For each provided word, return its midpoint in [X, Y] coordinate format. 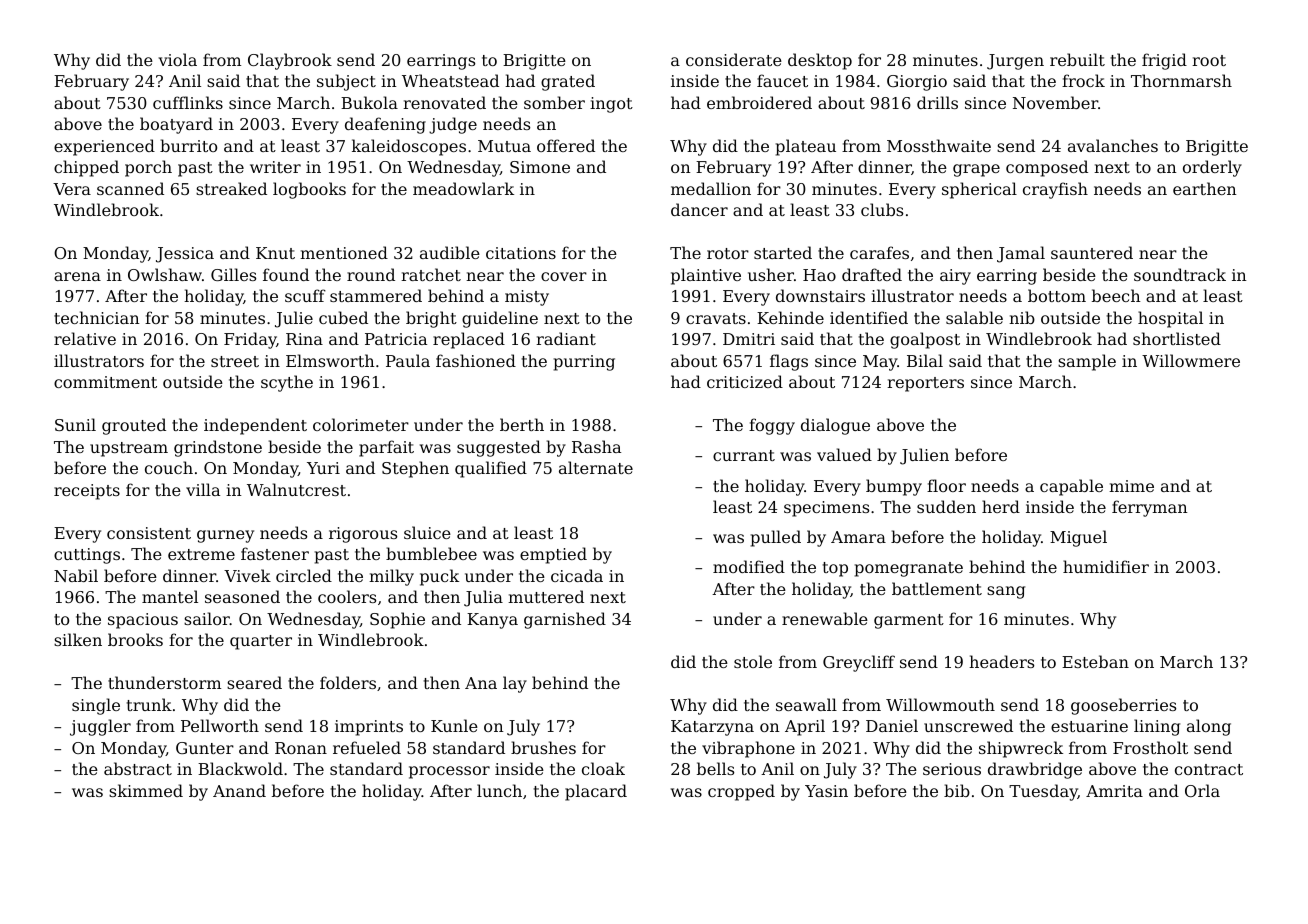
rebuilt [1077, 59]
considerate [734, 59]
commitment [105, 382]
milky [391, 577]
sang [1006, 592]
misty [527, 298]
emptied [553, 555]
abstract [138, 768]
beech [1116, 295]
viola [177, 59]
